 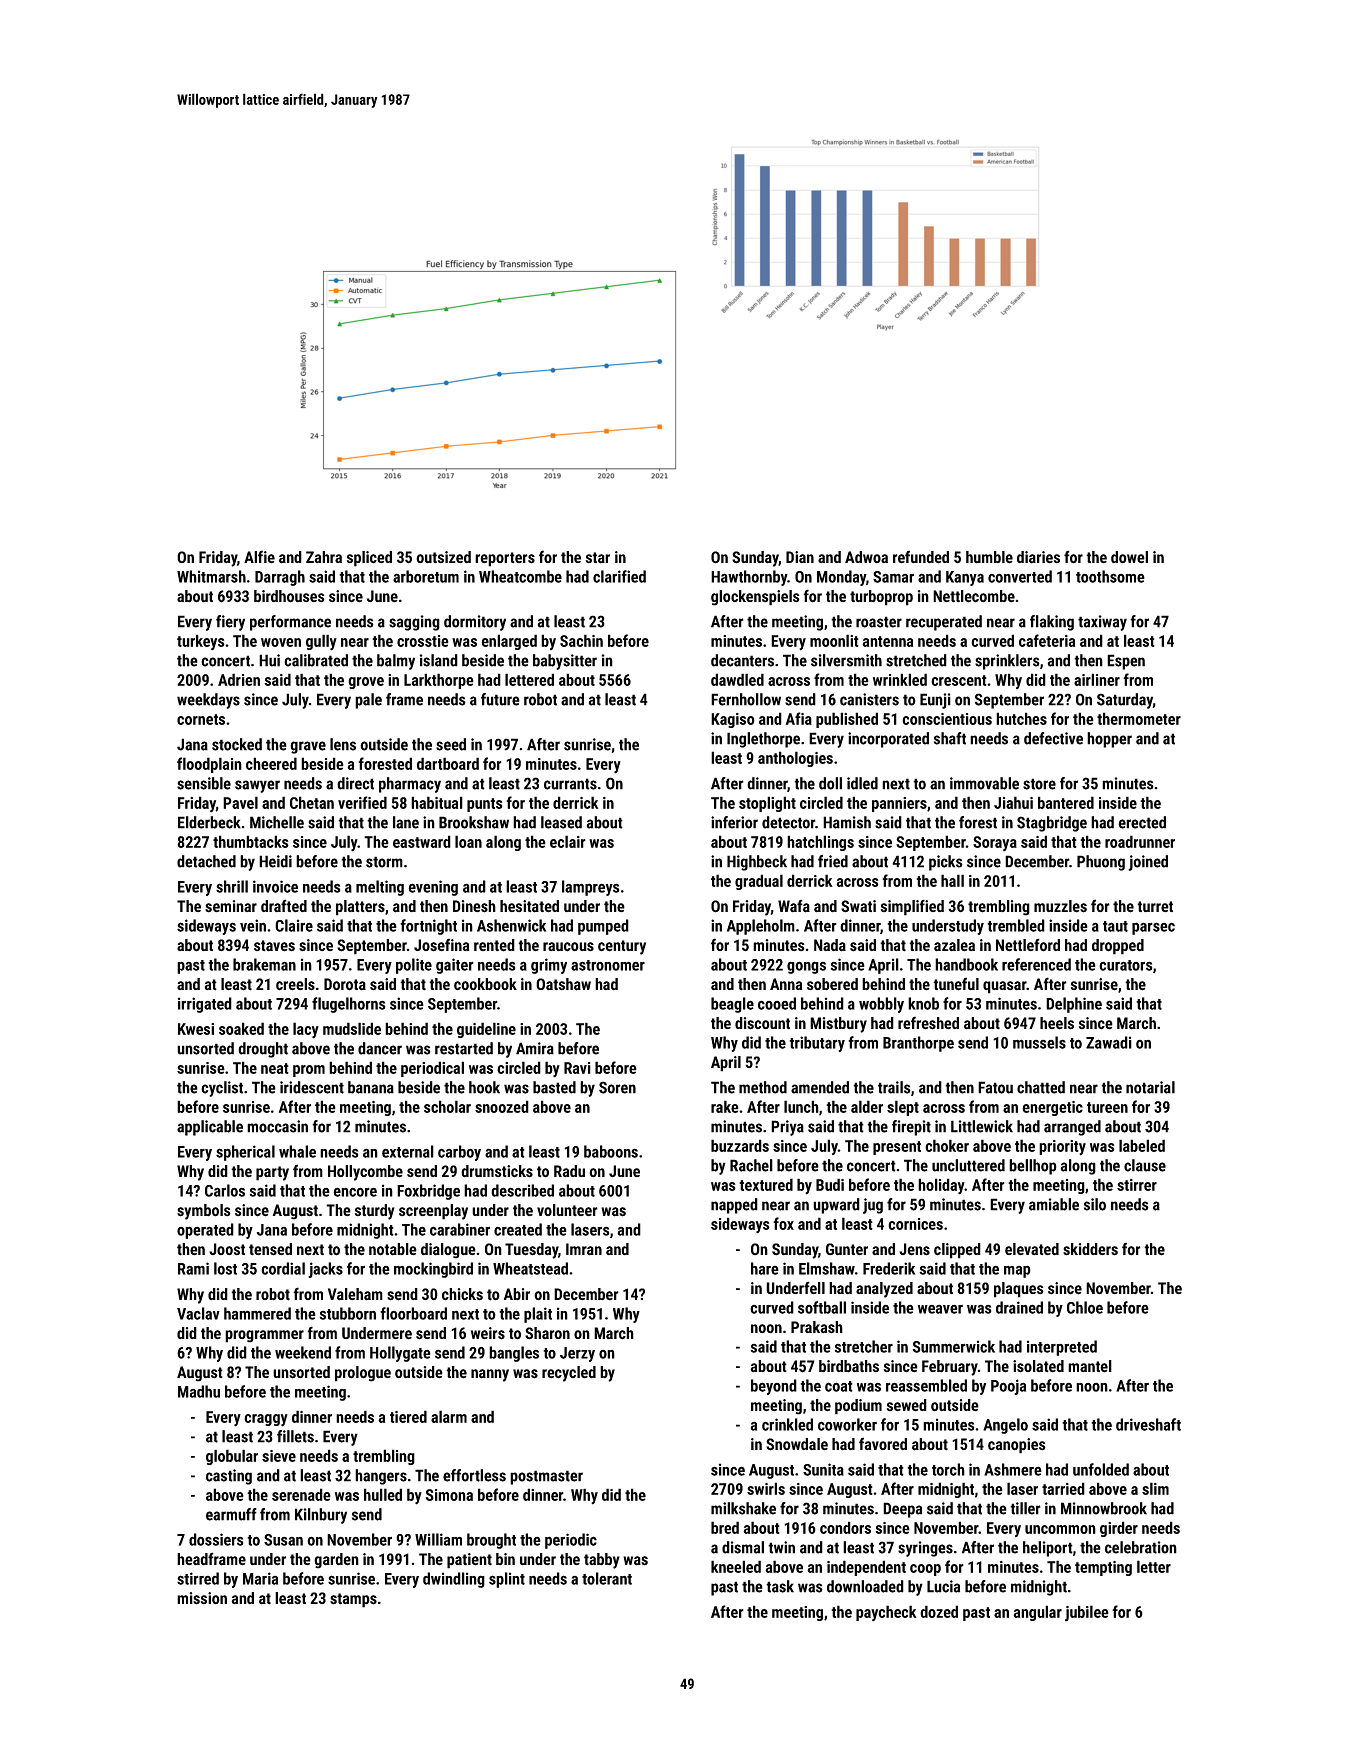 What do you see at coordinates (941, 1186) in the page?
I see `holiday` at bounding box center [941, 1186].
